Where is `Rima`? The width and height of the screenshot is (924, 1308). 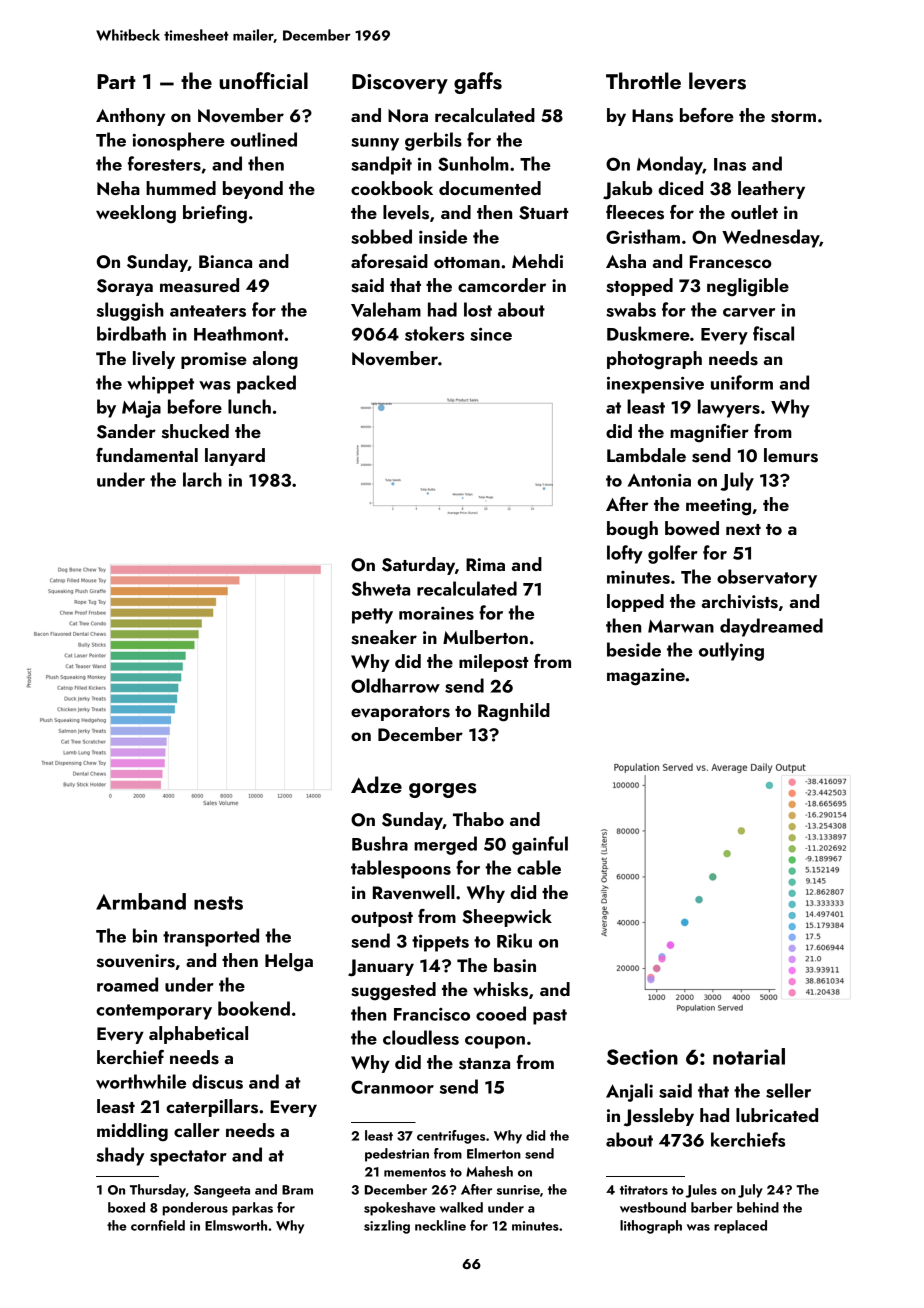
Rima is located at coordinates (485, 564).
